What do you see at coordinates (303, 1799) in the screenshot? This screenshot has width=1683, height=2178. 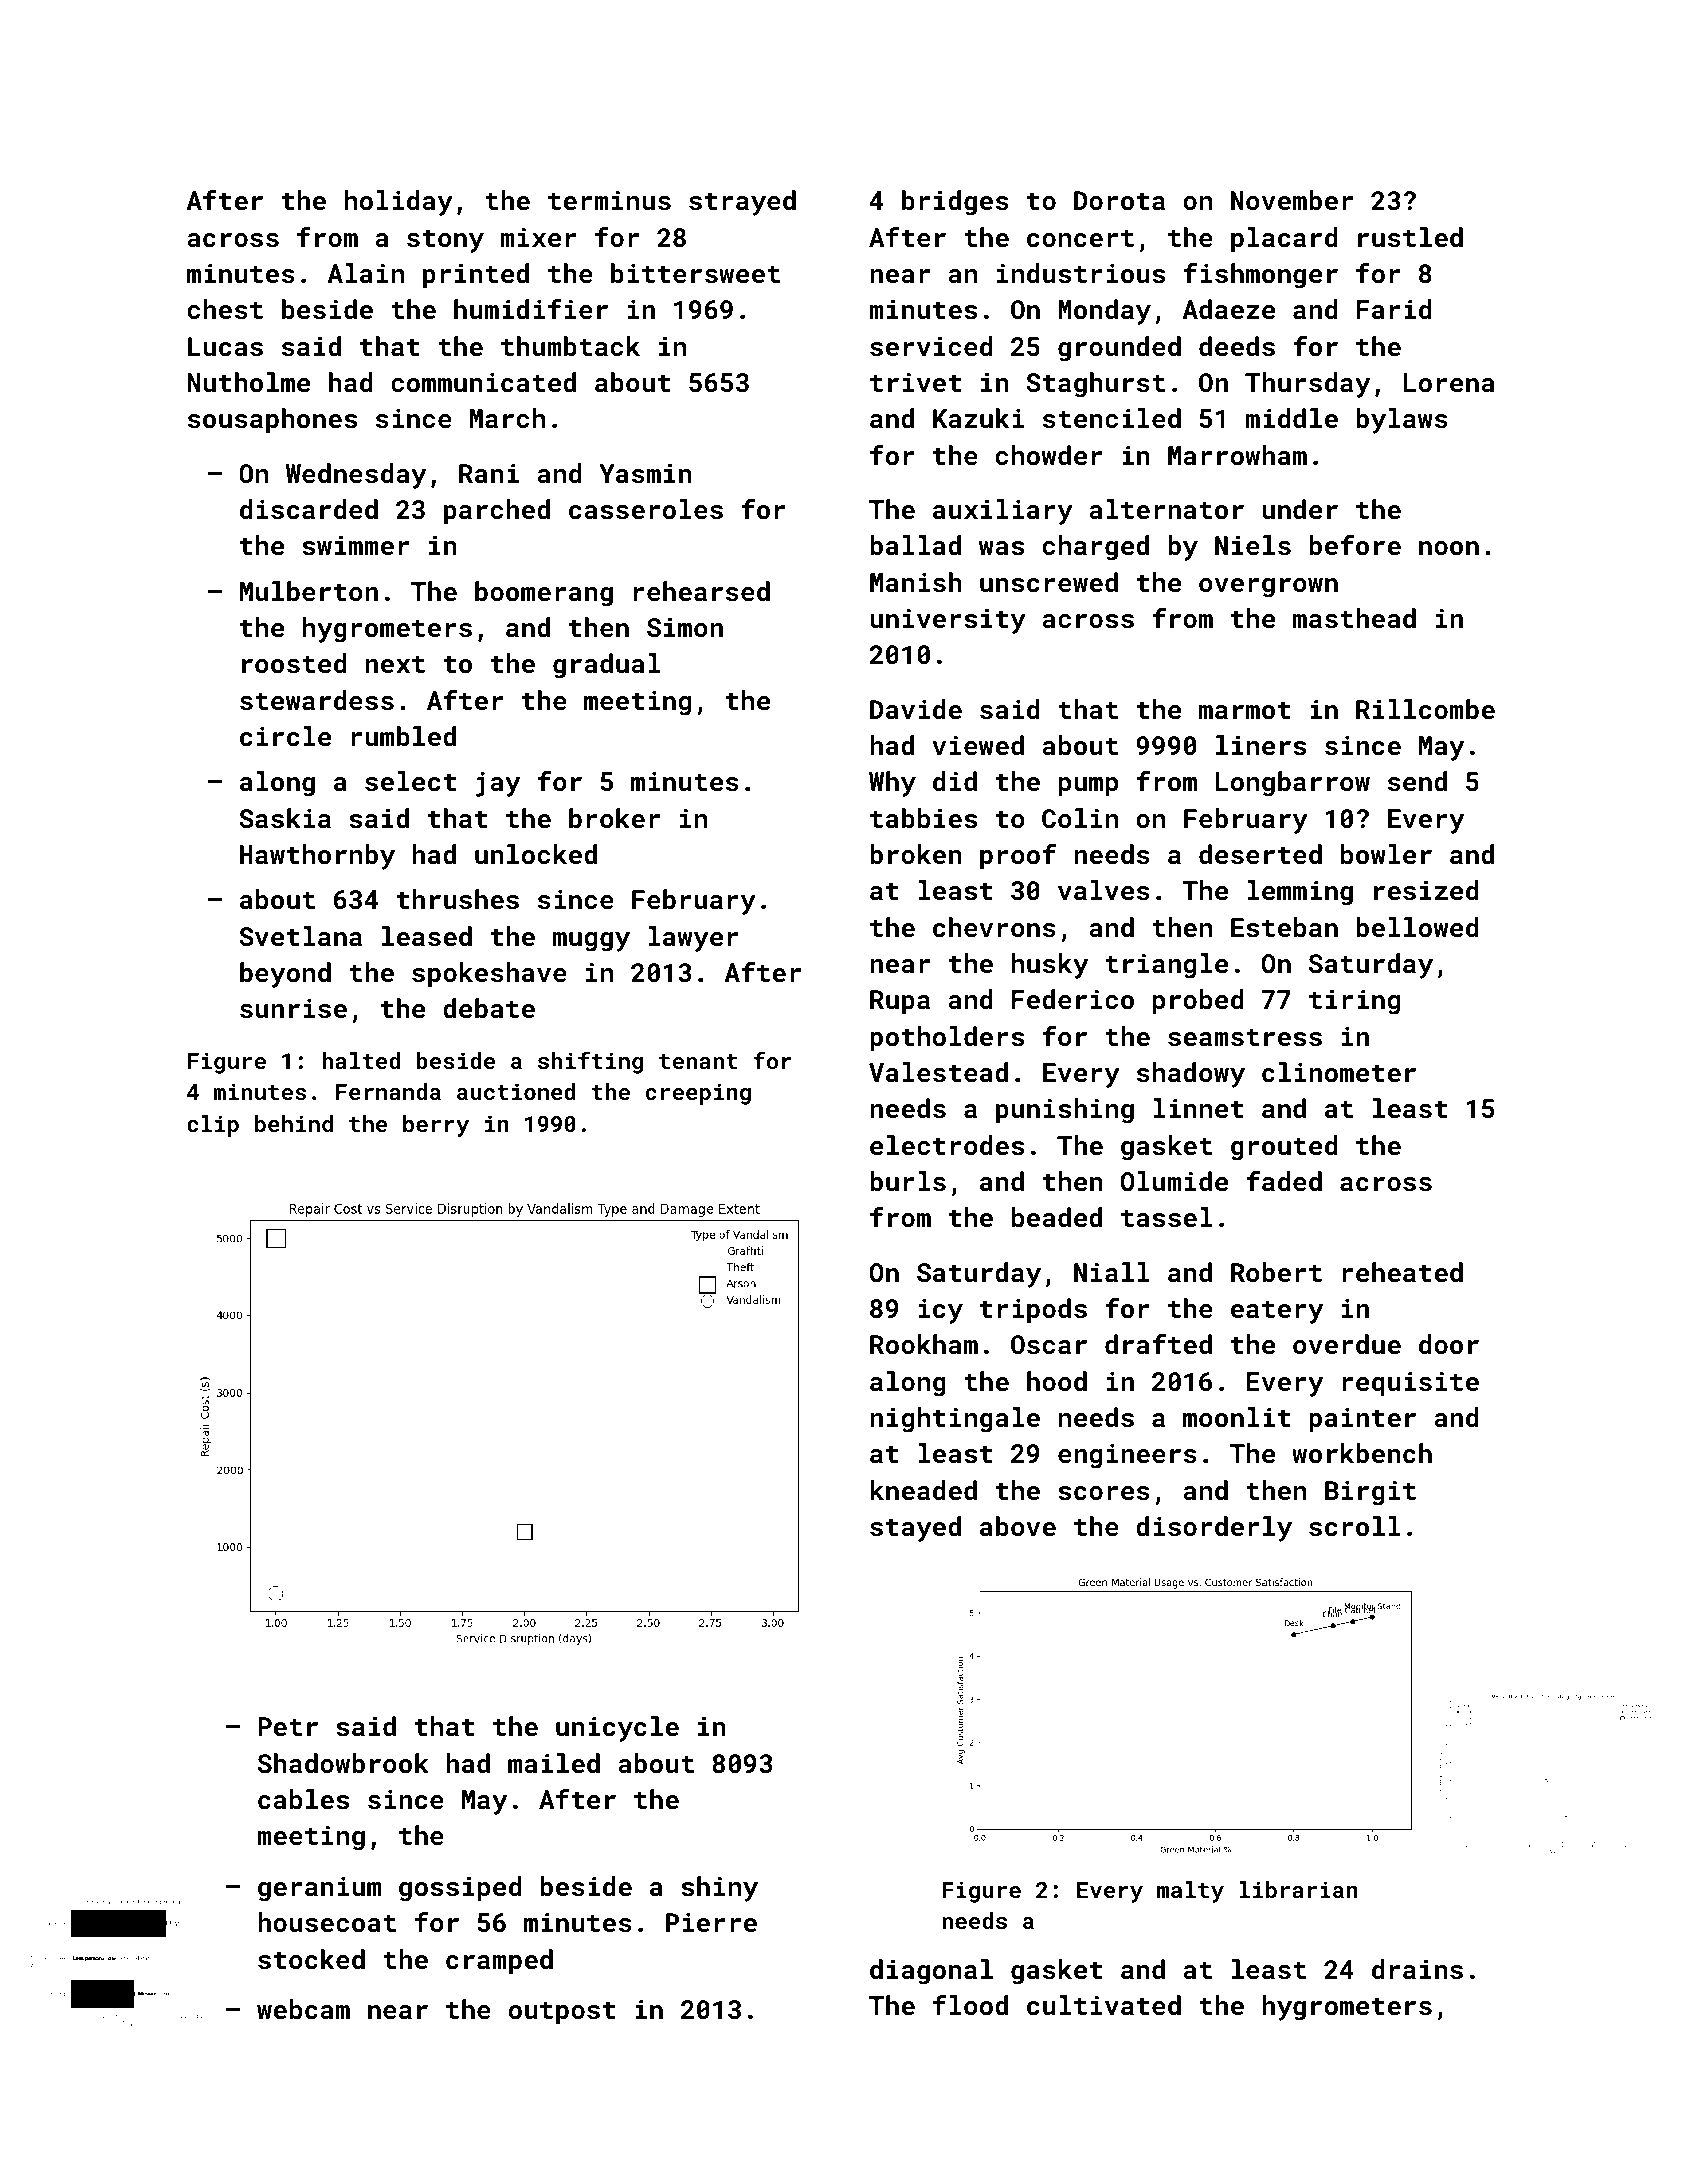 I see `cables` at bounding box center [303, 1799].
